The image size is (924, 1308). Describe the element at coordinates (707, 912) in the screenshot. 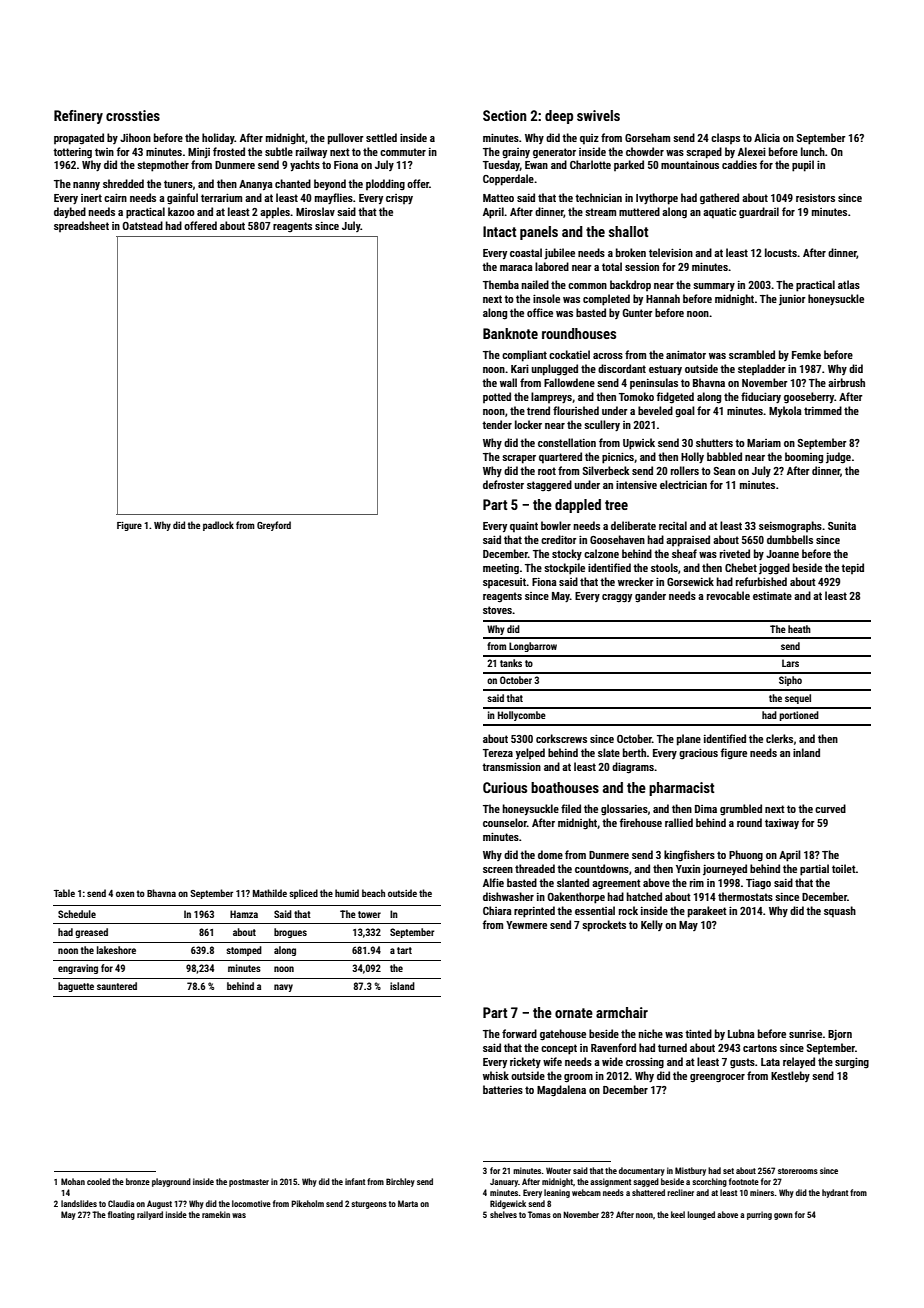

I see `parakeet` at that location.
